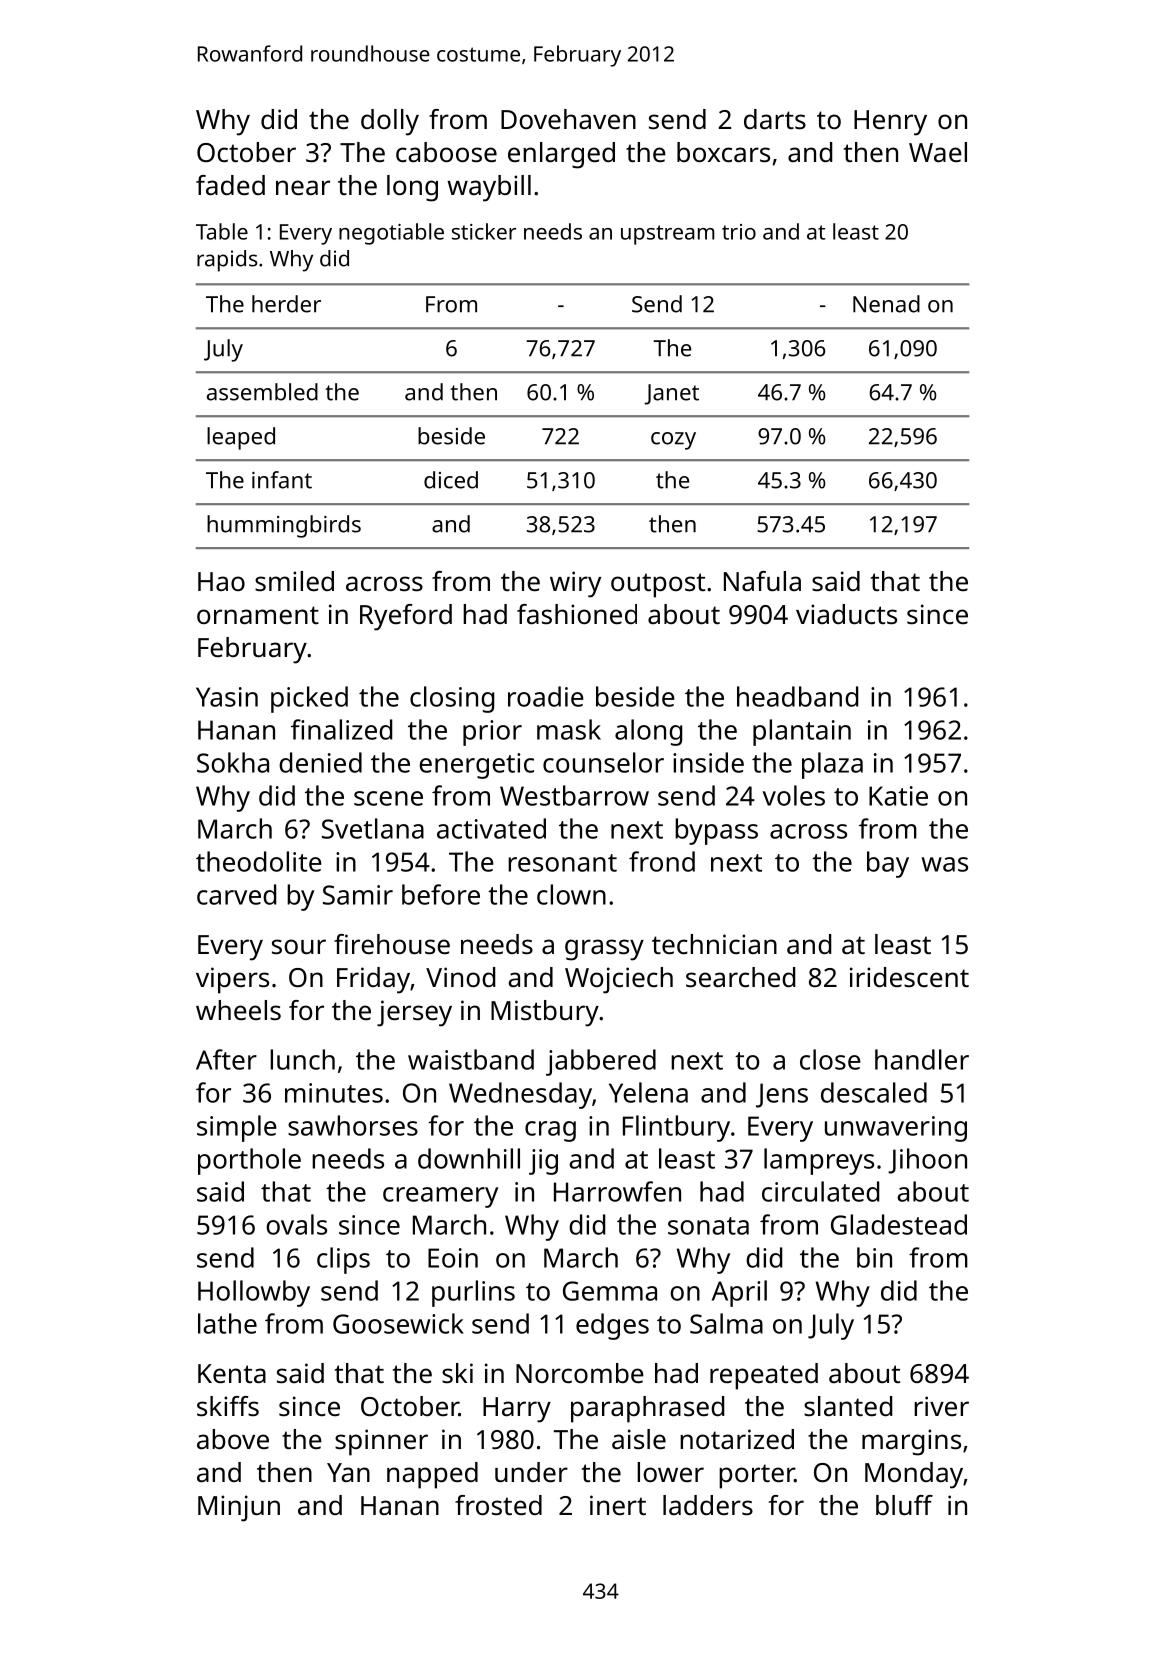  I want to click on frosted, so click(498, 1505).
